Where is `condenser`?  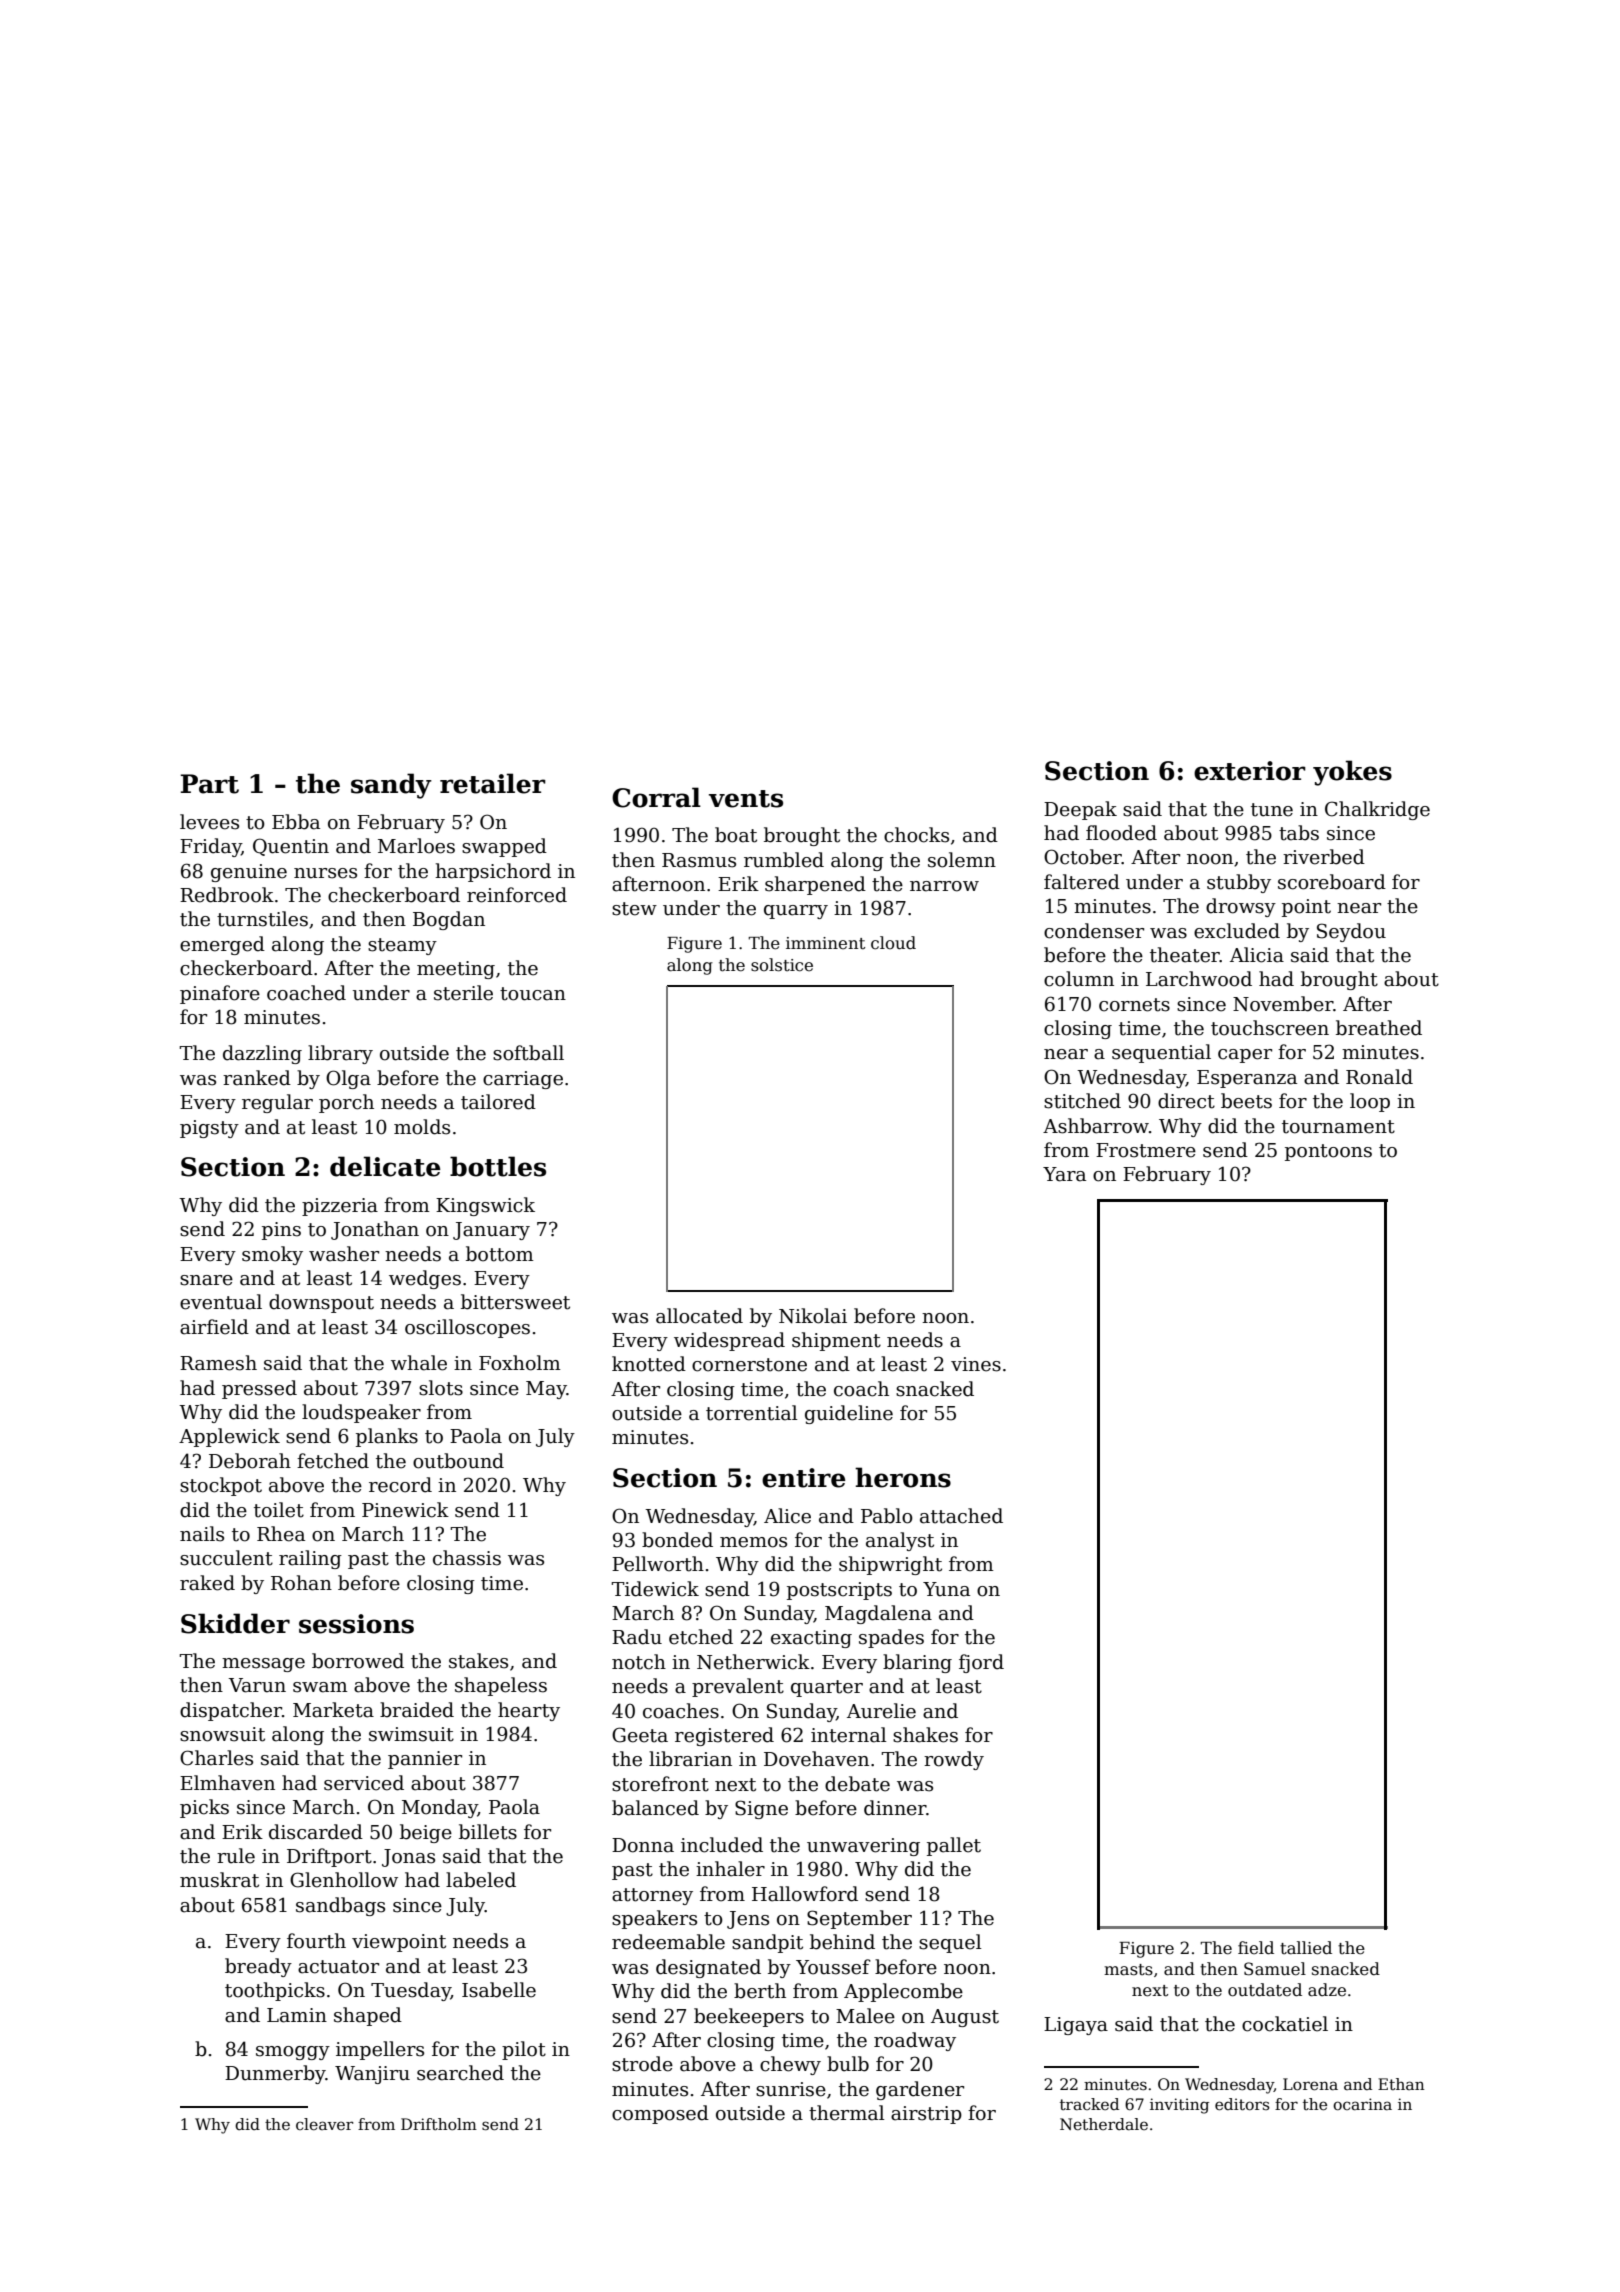
condenser is located at coordinates (1094, 931).
